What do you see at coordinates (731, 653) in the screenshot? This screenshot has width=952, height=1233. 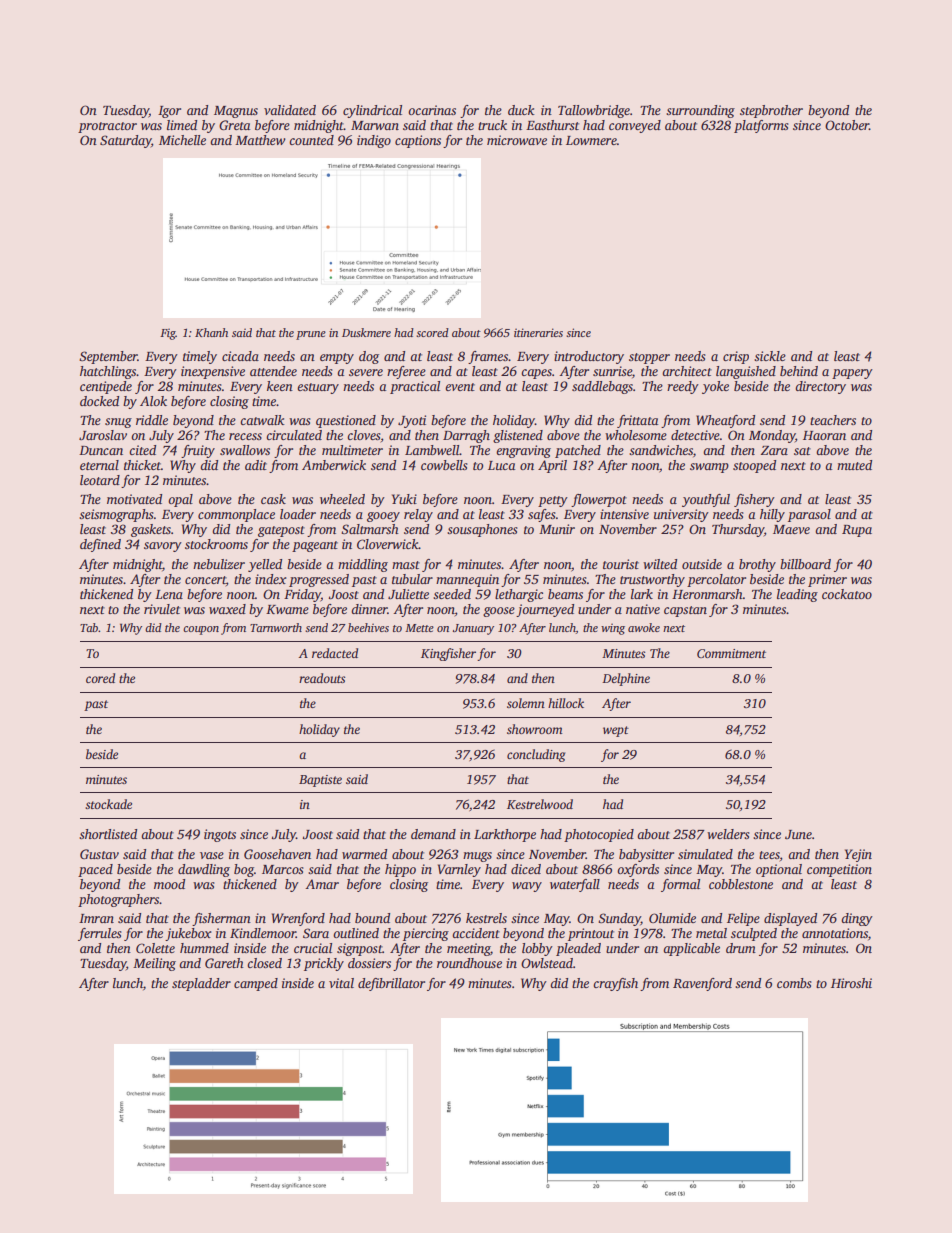 I see `Commitment` at bounding box center [731, 653].
